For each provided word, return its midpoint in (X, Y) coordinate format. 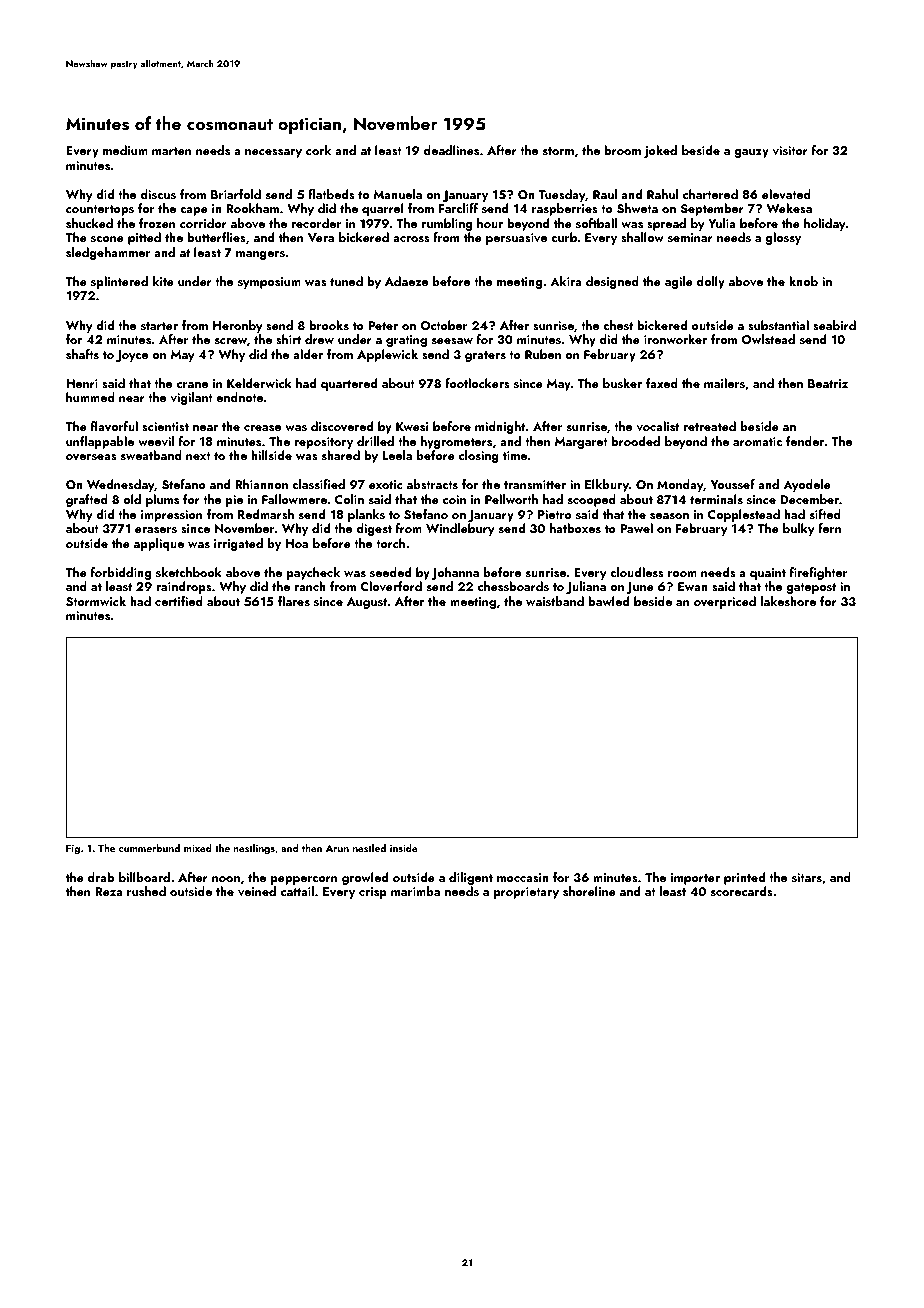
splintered (119, 282)
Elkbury (607, 485)
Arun (337, 848)
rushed (146, 891)
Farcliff (458, 208)
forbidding (121, 573)
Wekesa (789, 208)
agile (679, 282)
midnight (500, 427)
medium (125, 150)
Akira (566, 281)
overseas (91, 457)
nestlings (254, 849)
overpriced (725, 602)
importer (695, 879)
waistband (555, 601)
